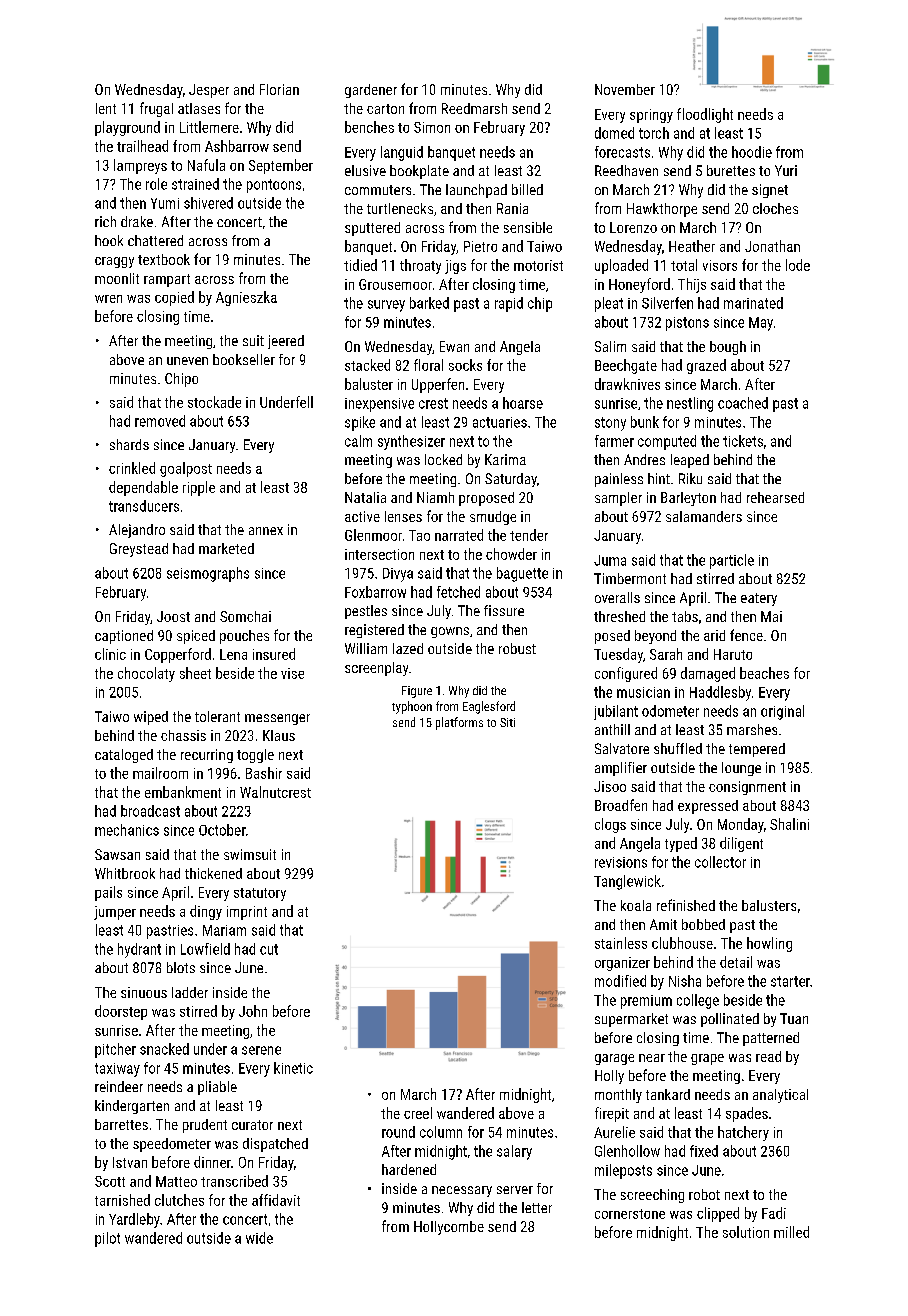  Describe the element at coordinates (378, 190) in the page. I see `commuters` at that location.
